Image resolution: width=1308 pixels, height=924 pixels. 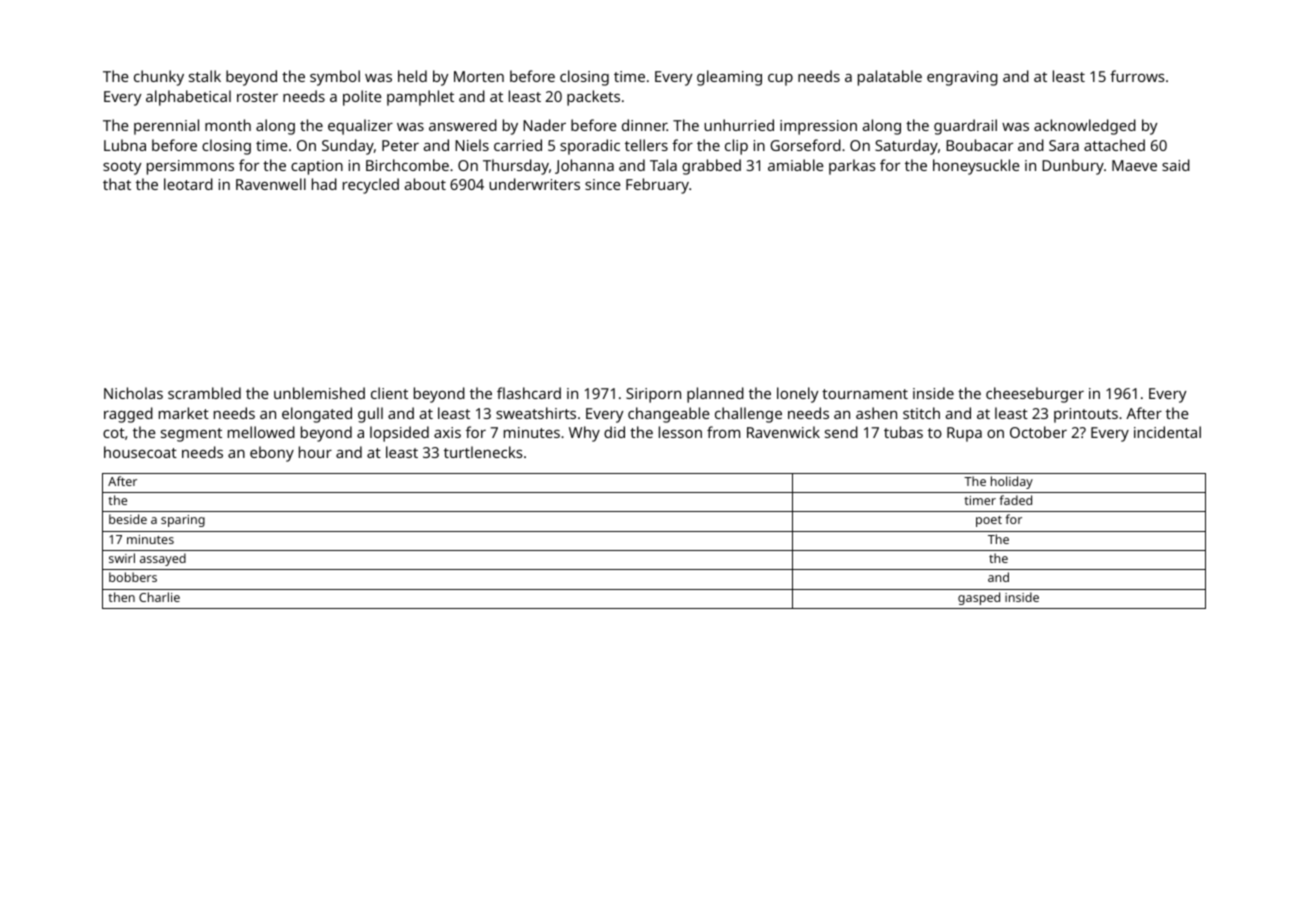 I want to click on lesson, so click(x=680, y=432).
